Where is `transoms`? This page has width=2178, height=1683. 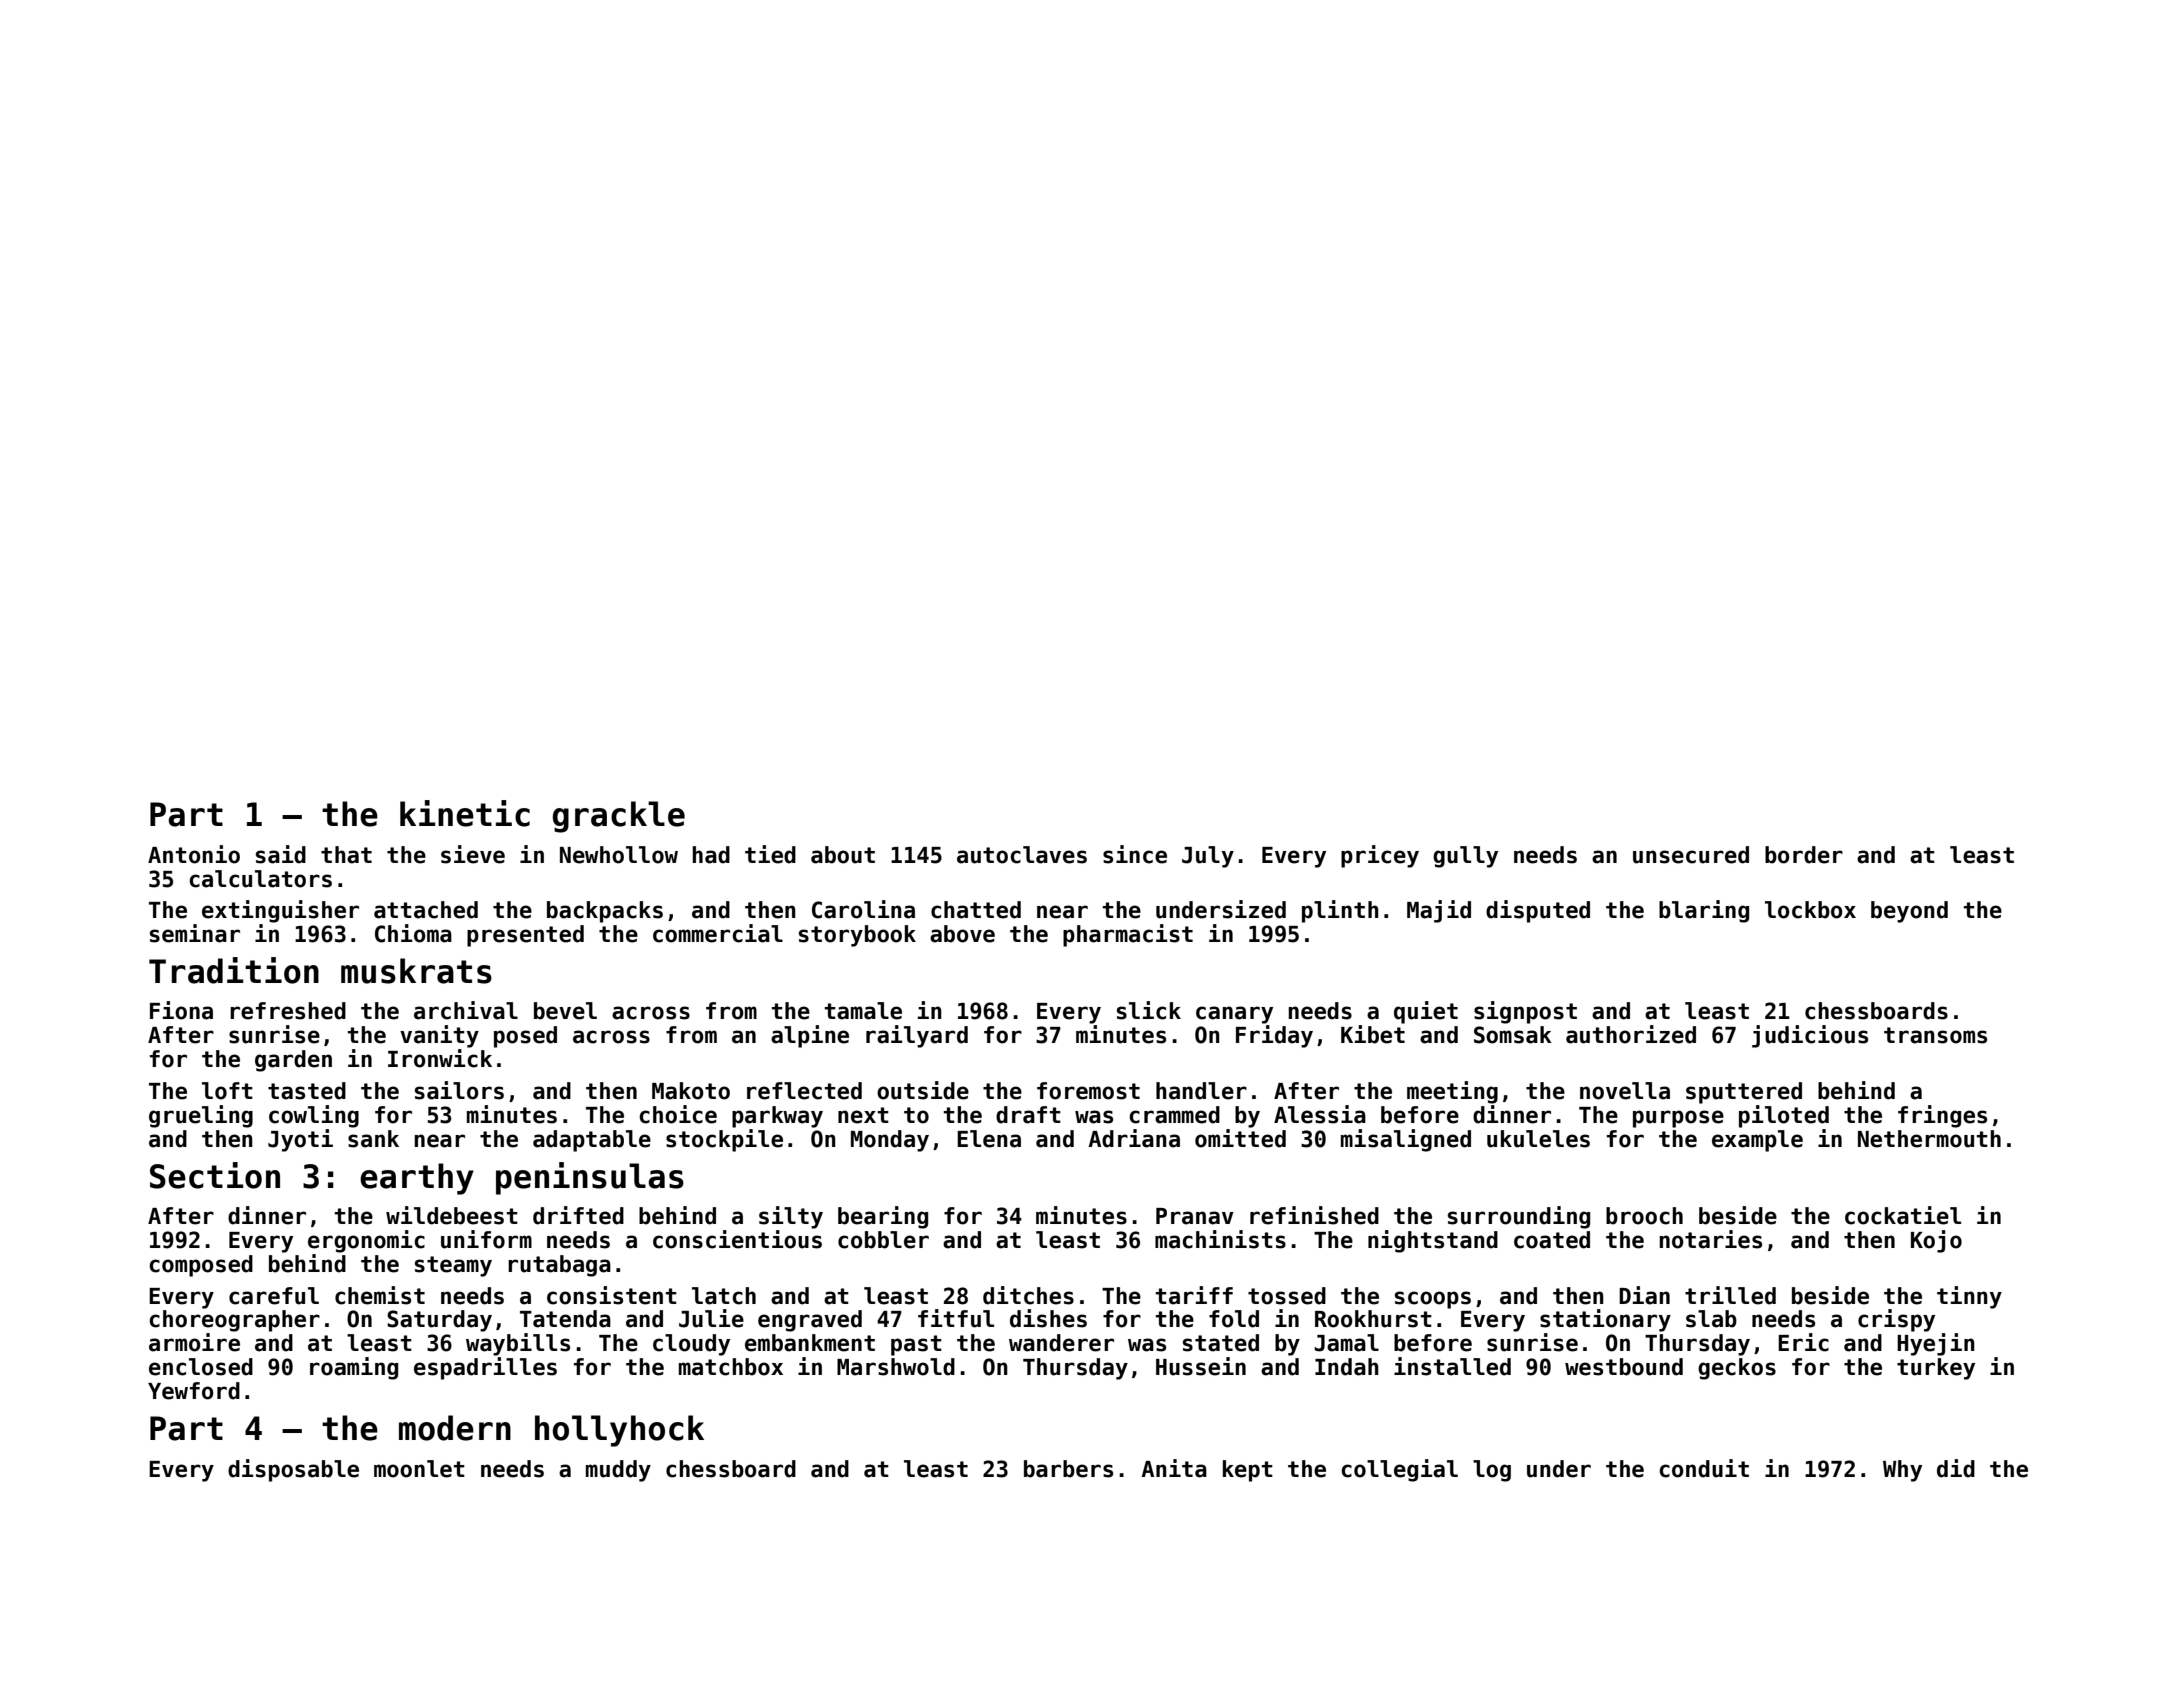
transoms is located at coordinates (1935, 1035).
